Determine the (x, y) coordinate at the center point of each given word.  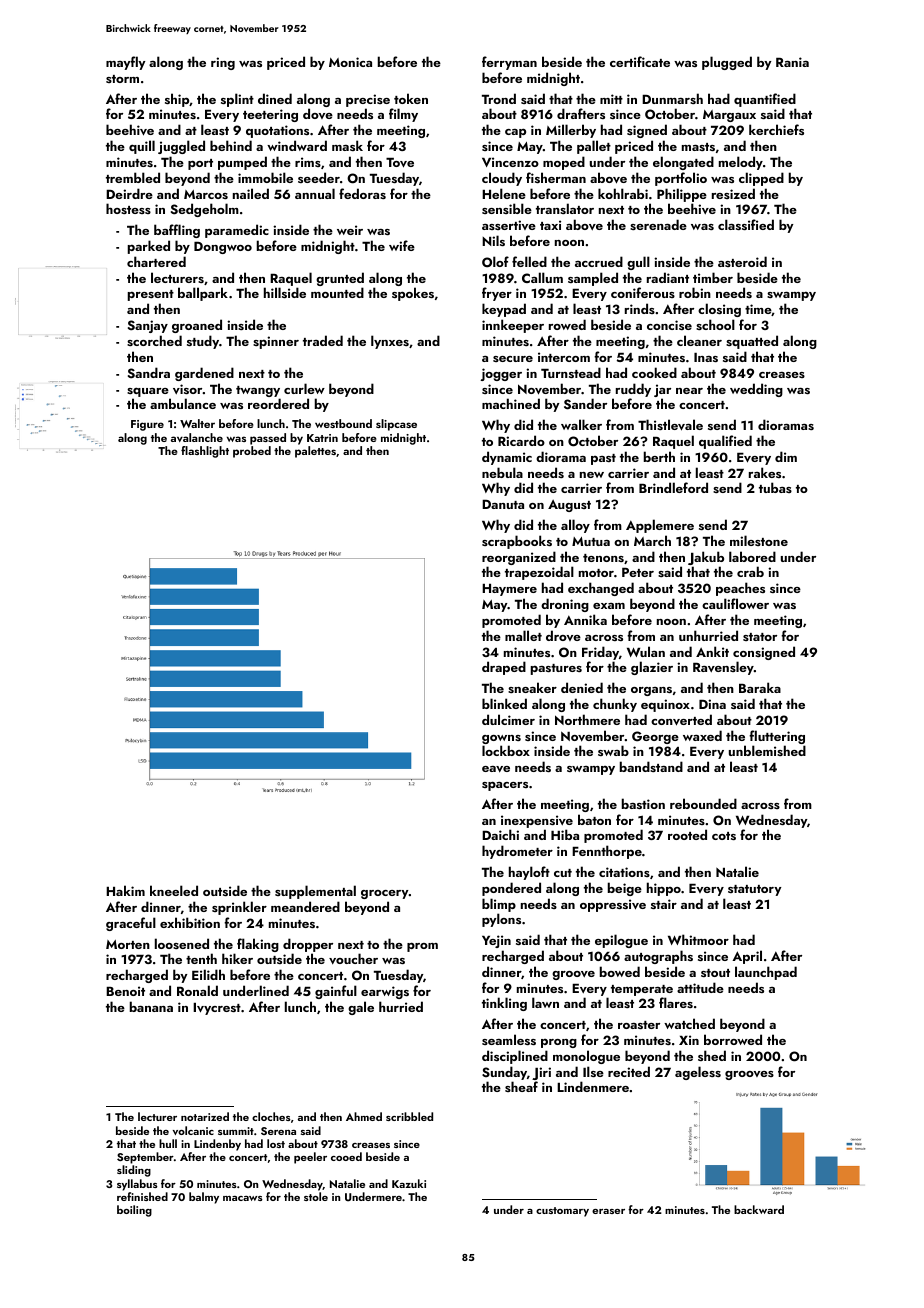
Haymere (509, 590)
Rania (792, 62)
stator (760, 637)
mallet (523, 635)
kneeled (174, 890)
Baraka (760, 687)
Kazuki (409, 1183)
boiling (134, 1211)
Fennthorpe (607, 852)
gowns (501, 739)
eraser (608, 1211)
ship (177, 100)
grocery (385, 894)
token (411, 98)
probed (252, 452)
